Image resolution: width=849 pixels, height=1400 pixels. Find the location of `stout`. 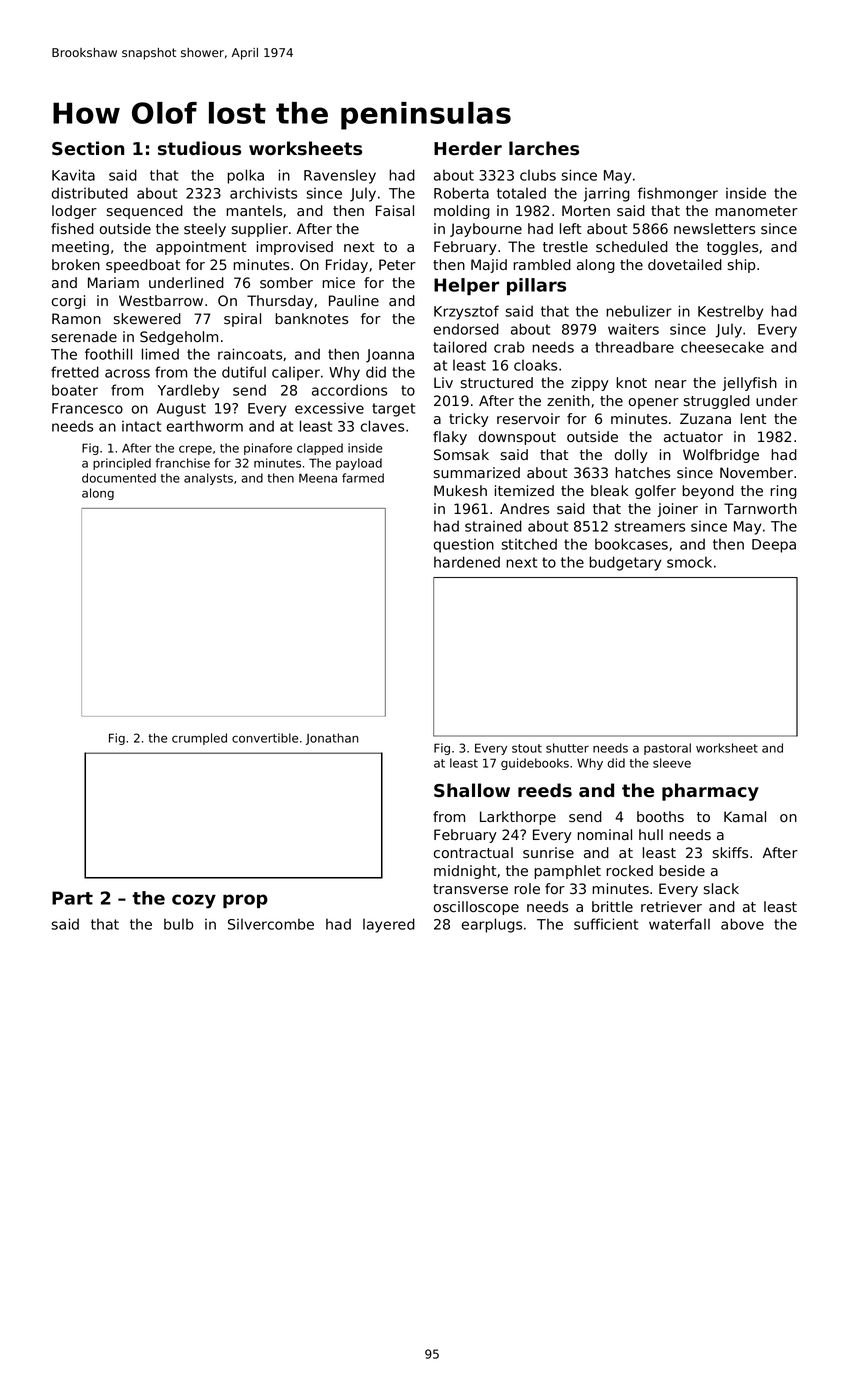

stout is located at coordinates (527, 748).
